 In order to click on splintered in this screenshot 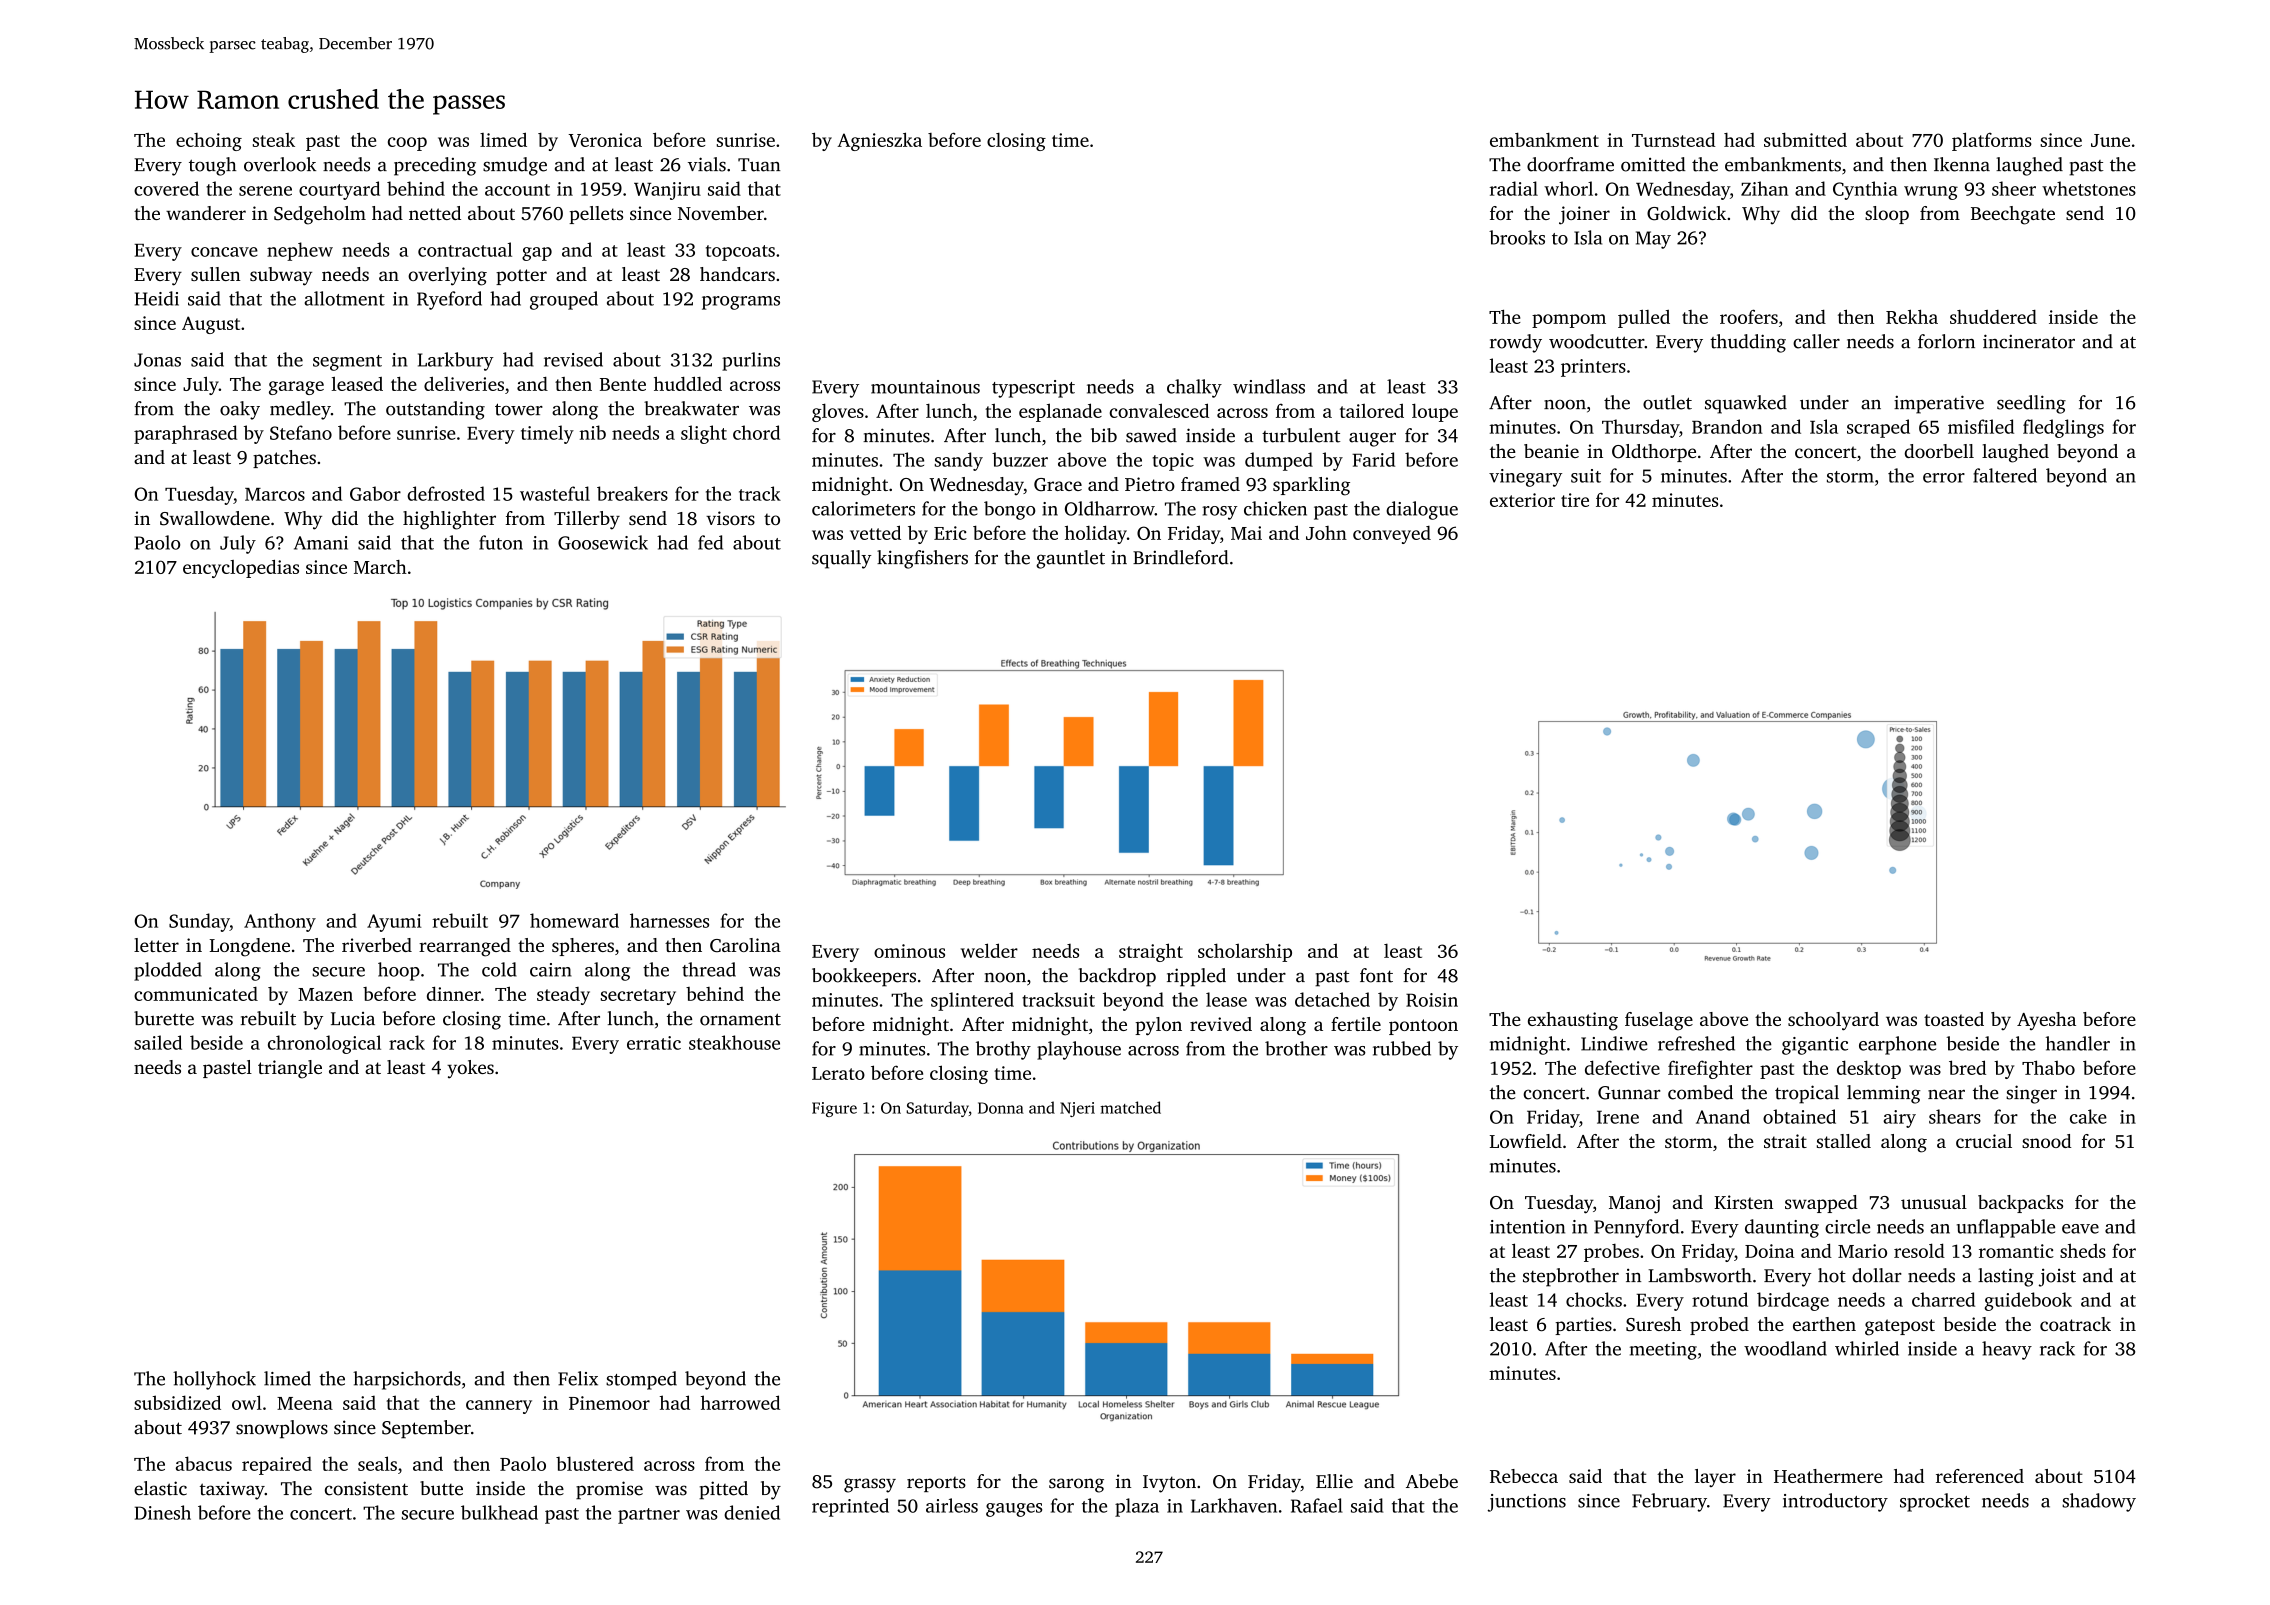, I will do `click(972, 1001)`.
